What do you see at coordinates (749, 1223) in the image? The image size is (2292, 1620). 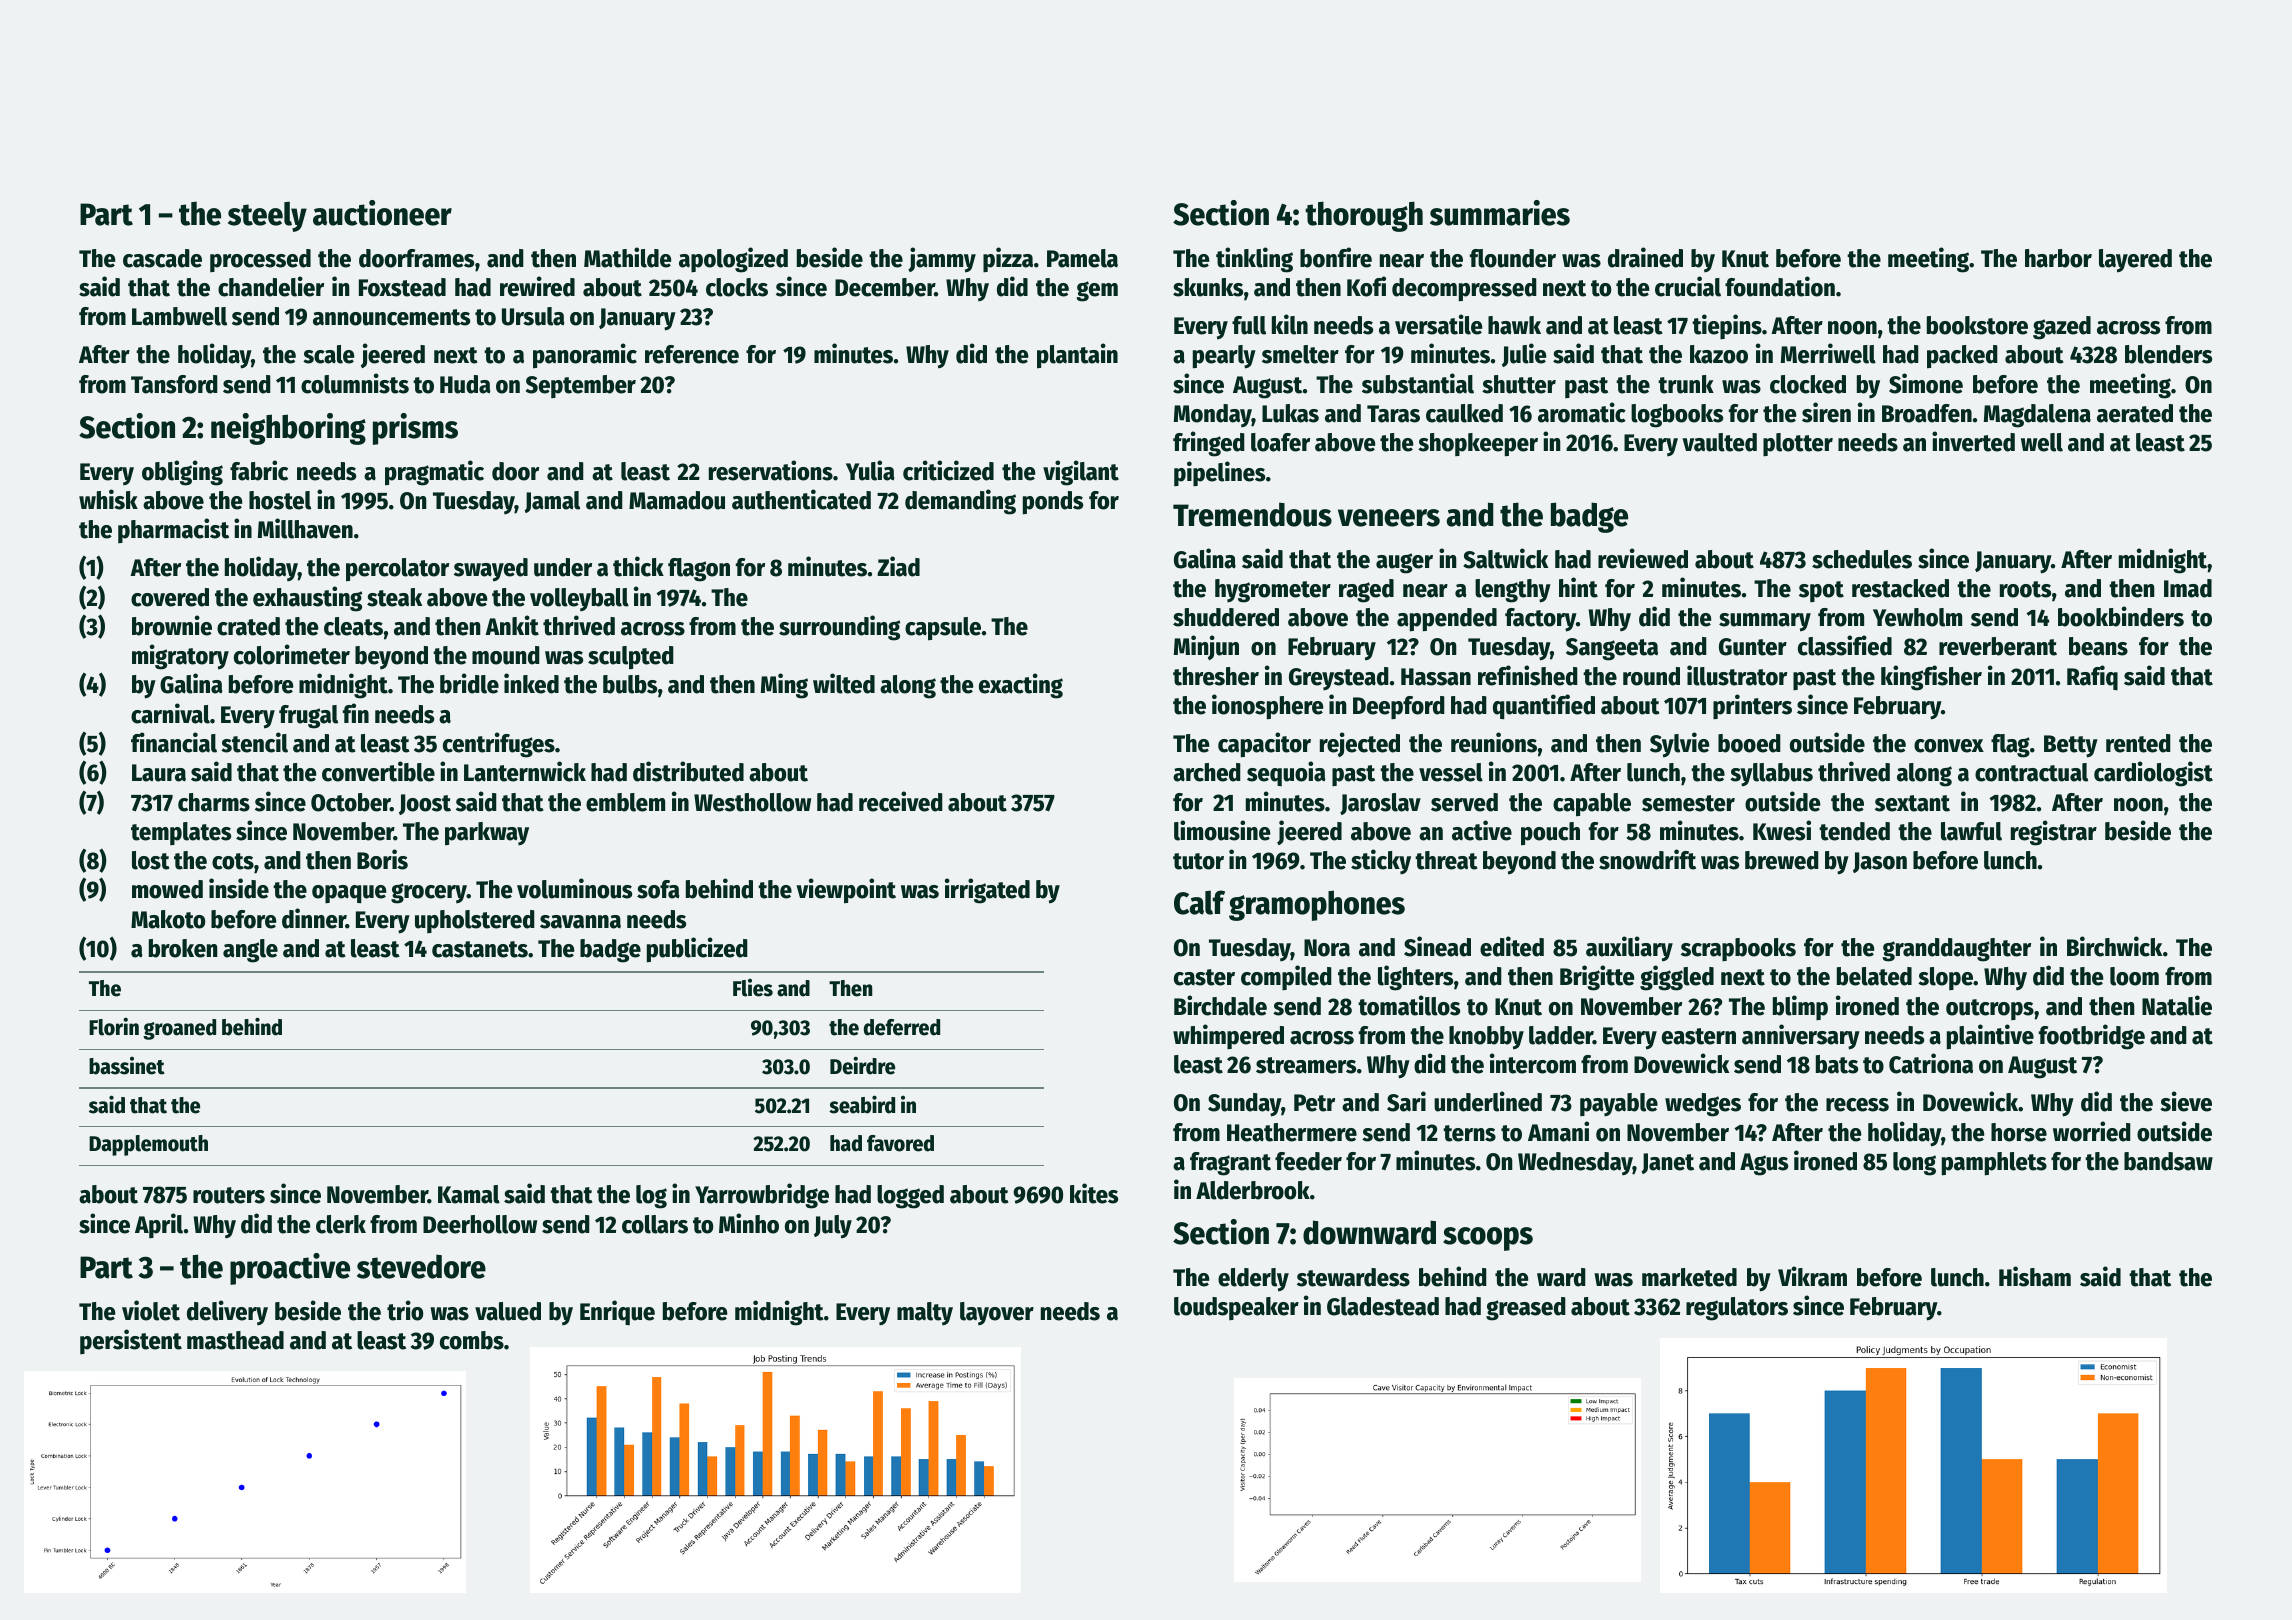 I see `Minho` at bounding box center [749, 1223].
